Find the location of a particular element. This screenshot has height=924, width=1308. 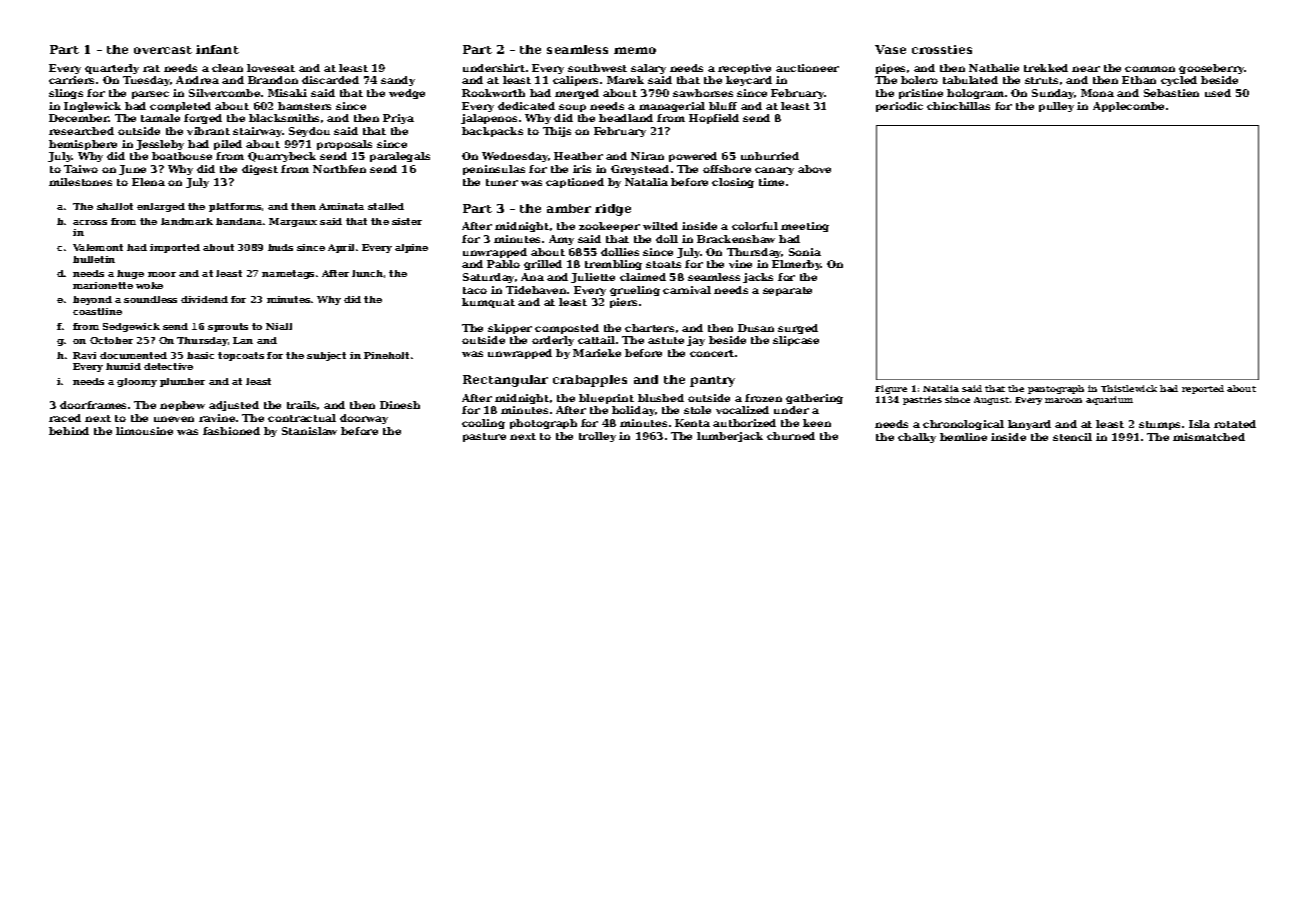

meeting is located at coordinates (805, 227).
